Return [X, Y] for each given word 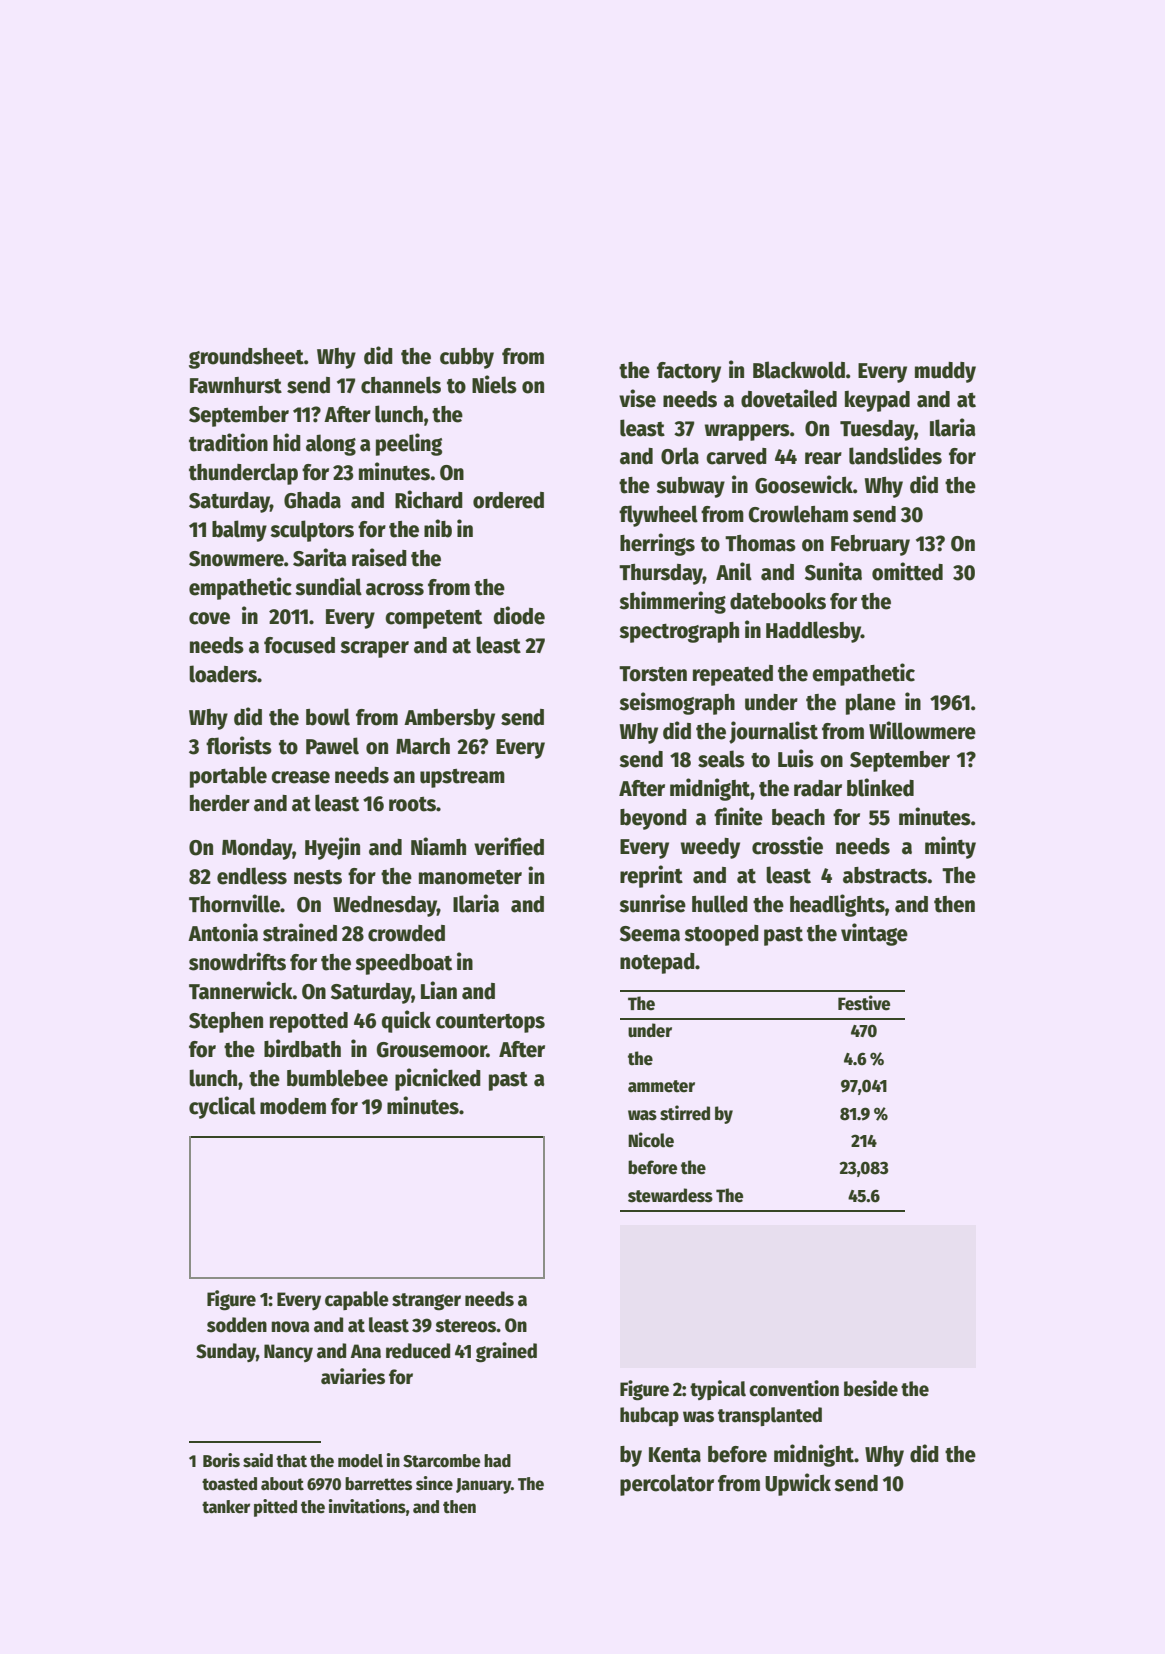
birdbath [302, 1048]
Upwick [798, 1484]
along [331, 445]
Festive [864, 1003]
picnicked [438, 1079]
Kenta [675, 1455]
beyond [653, 819]
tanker [226, 1507]
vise [637, 398]
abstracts [885, 875]
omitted [907, 571]
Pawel [332, 746]
